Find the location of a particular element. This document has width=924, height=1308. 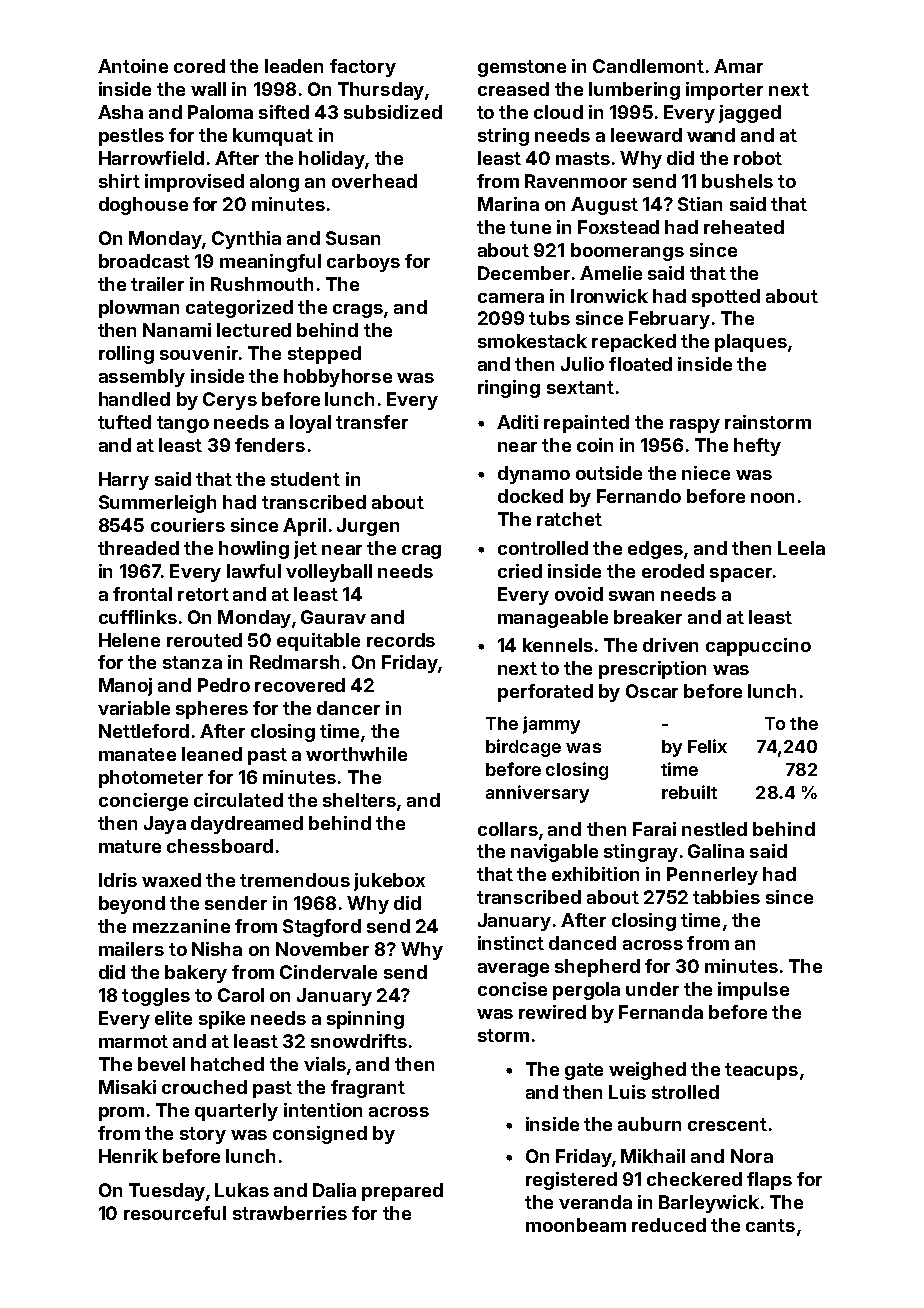

recovered is located at coordinates (300, 685).
